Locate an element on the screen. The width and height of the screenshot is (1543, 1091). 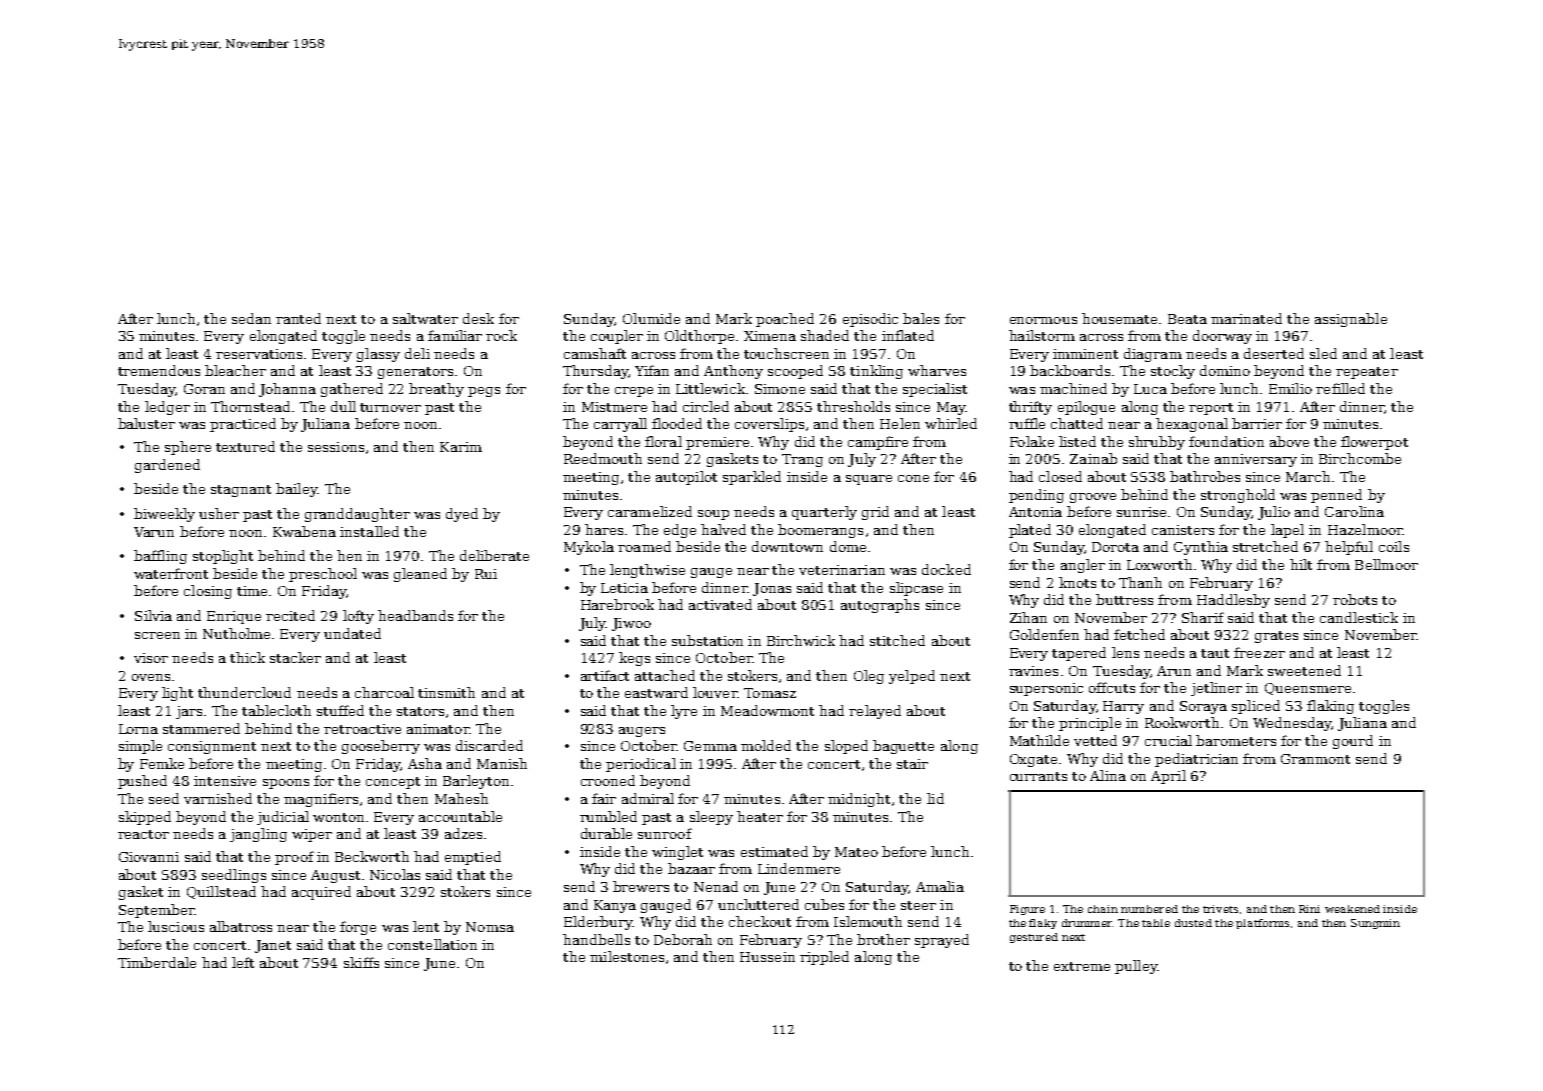
March is located at coordinates (1308, 476).
